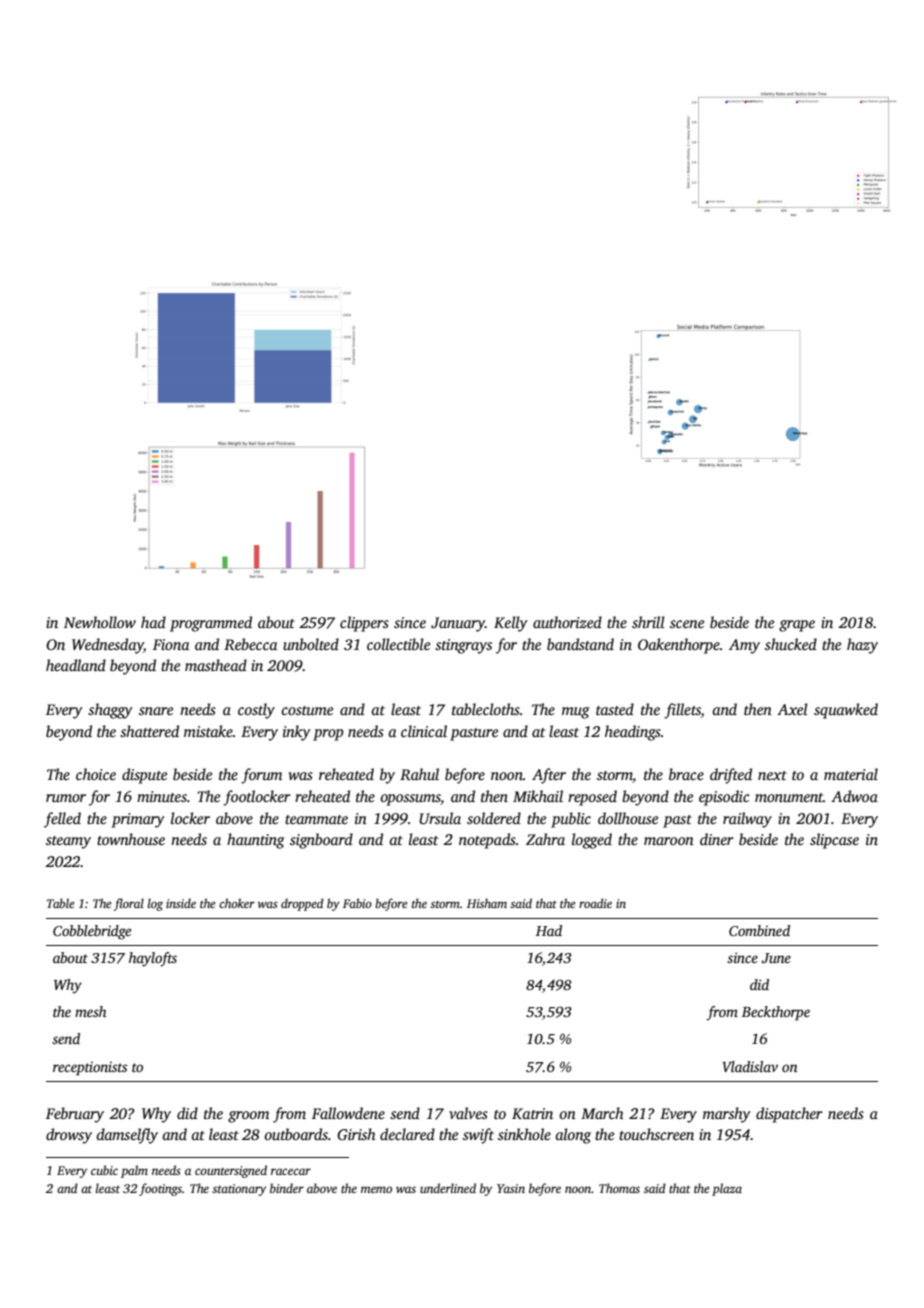  I want to click on Kelly, so click(510, 624).
